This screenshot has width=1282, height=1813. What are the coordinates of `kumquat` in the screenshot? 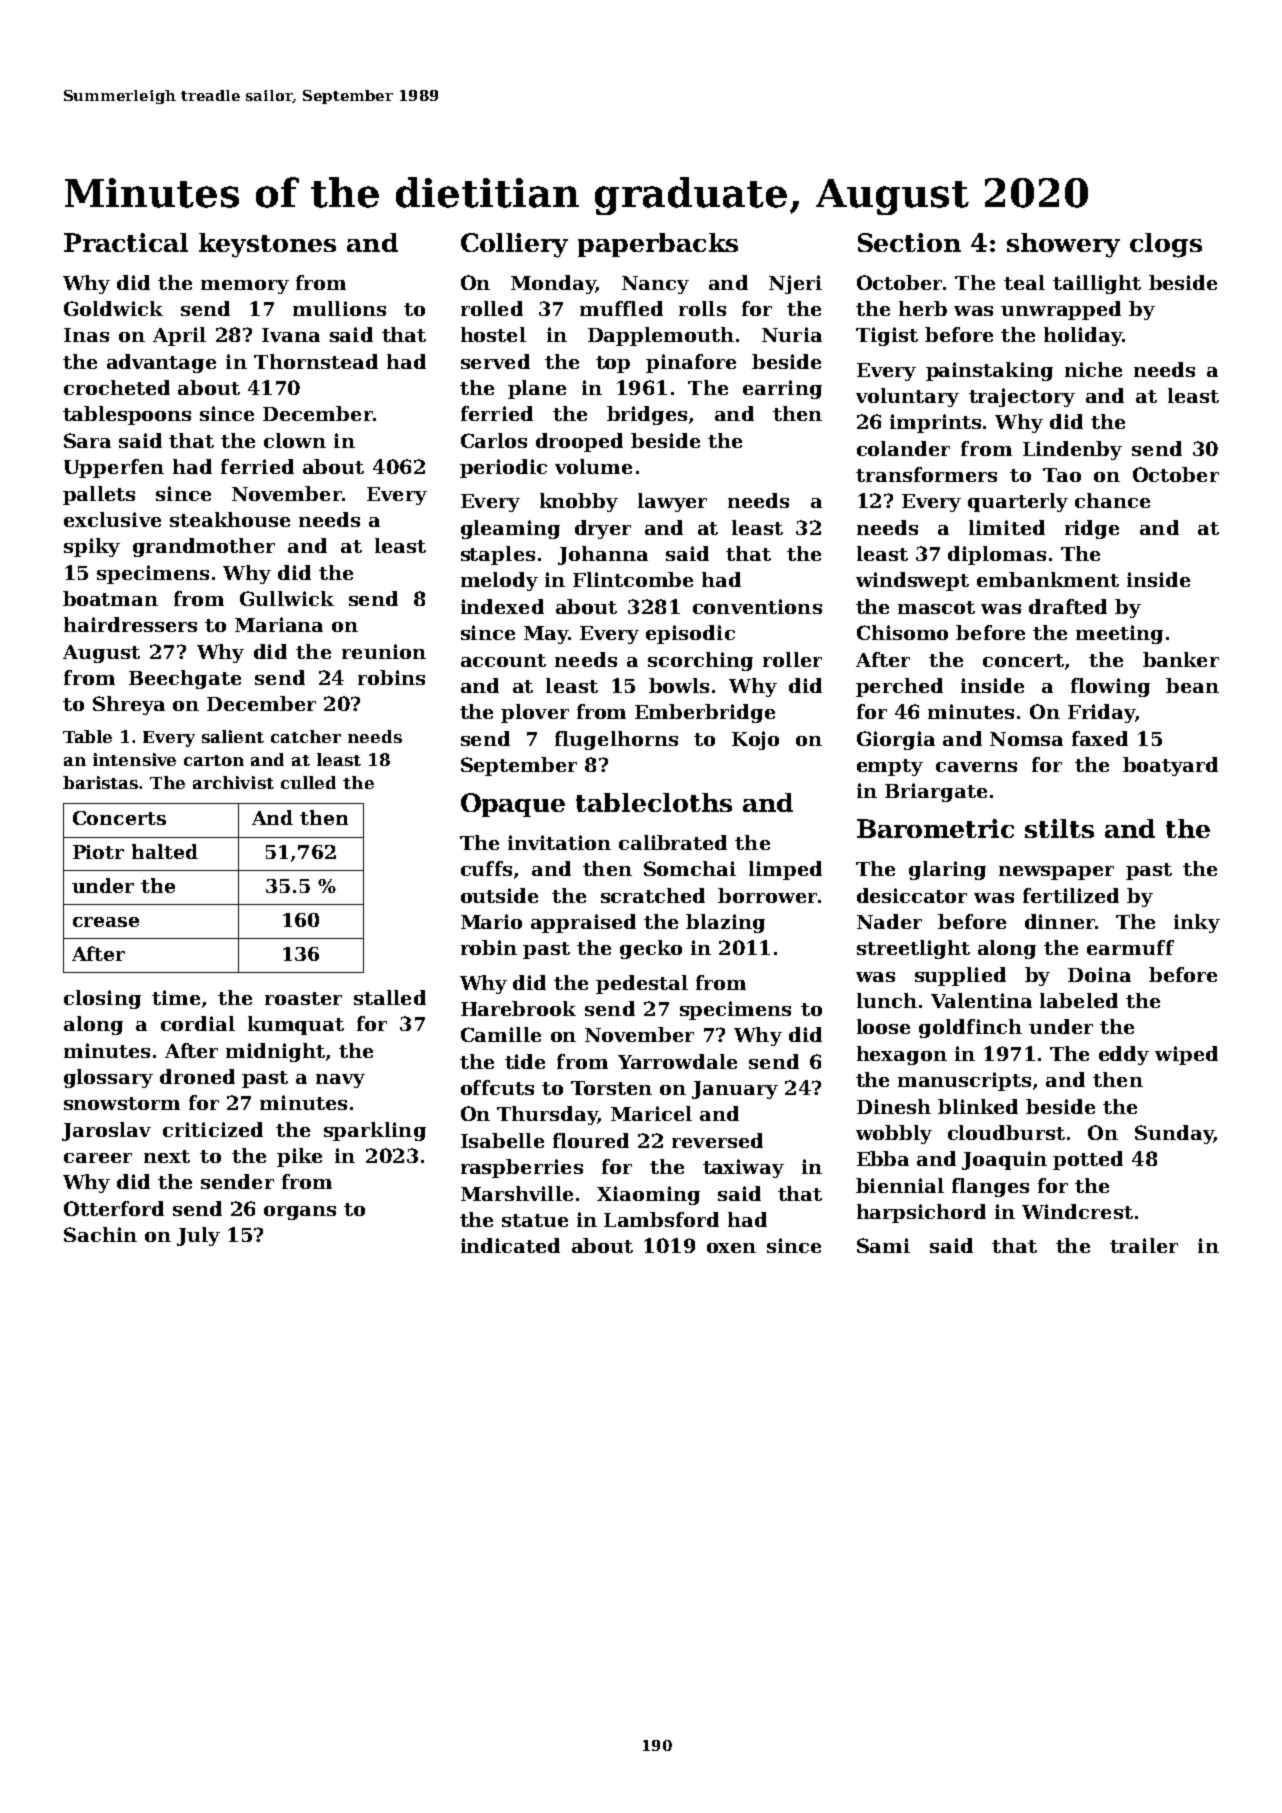 It's located at (296, 1025).
